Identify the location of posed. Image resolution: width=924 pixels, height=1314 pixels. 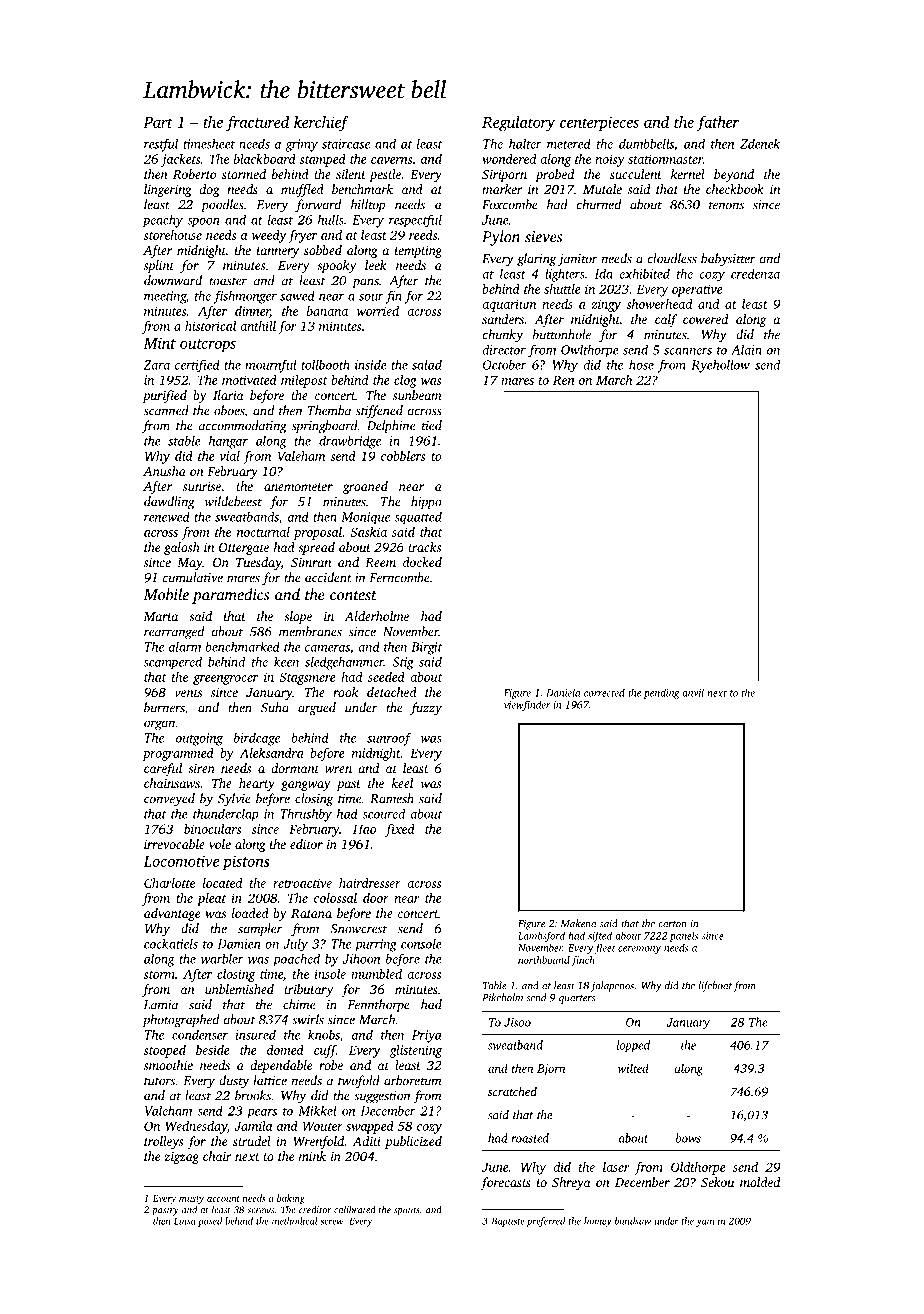
(210, 1222).
